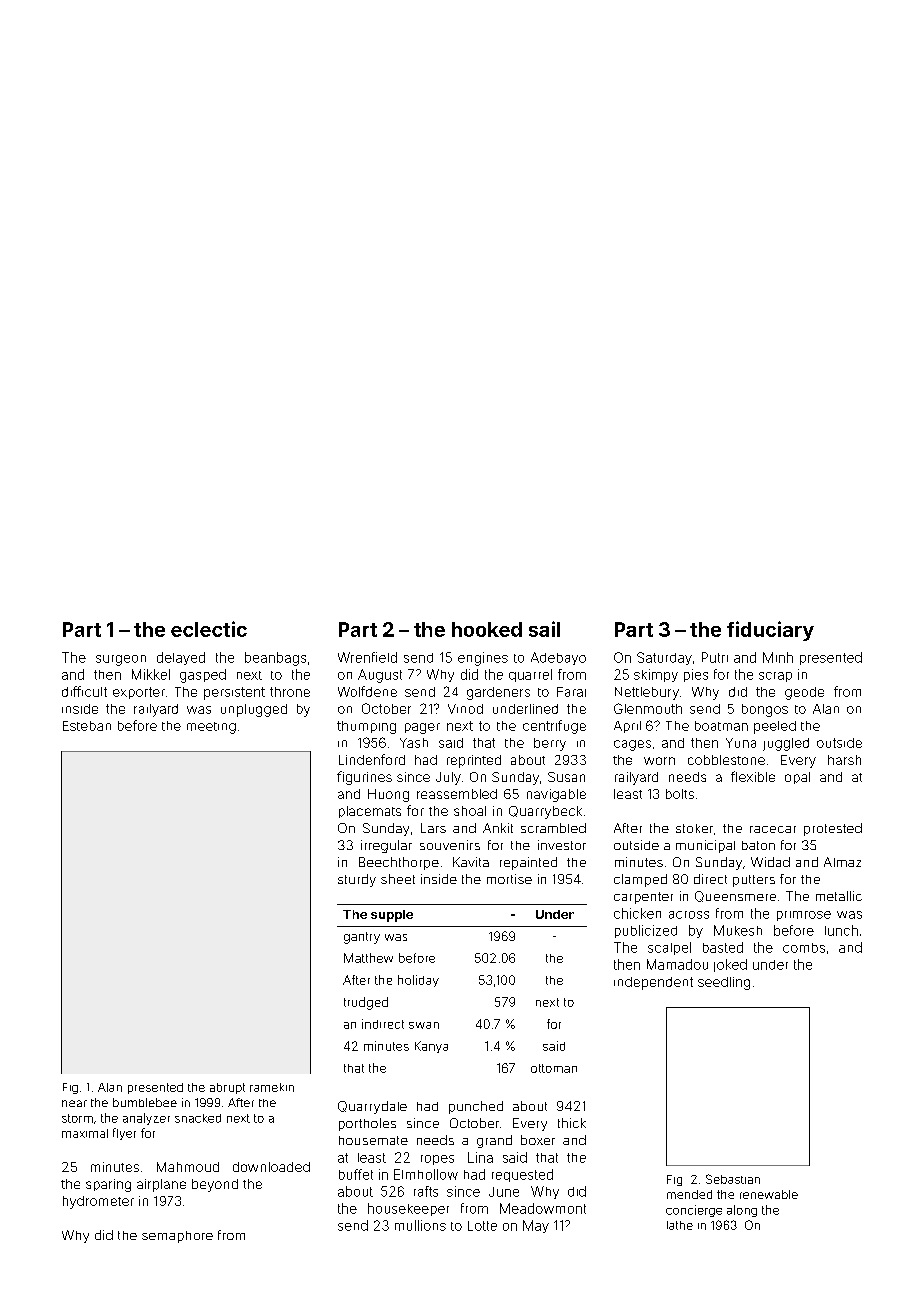  I want to click on Yuna, so click(741, 743).
